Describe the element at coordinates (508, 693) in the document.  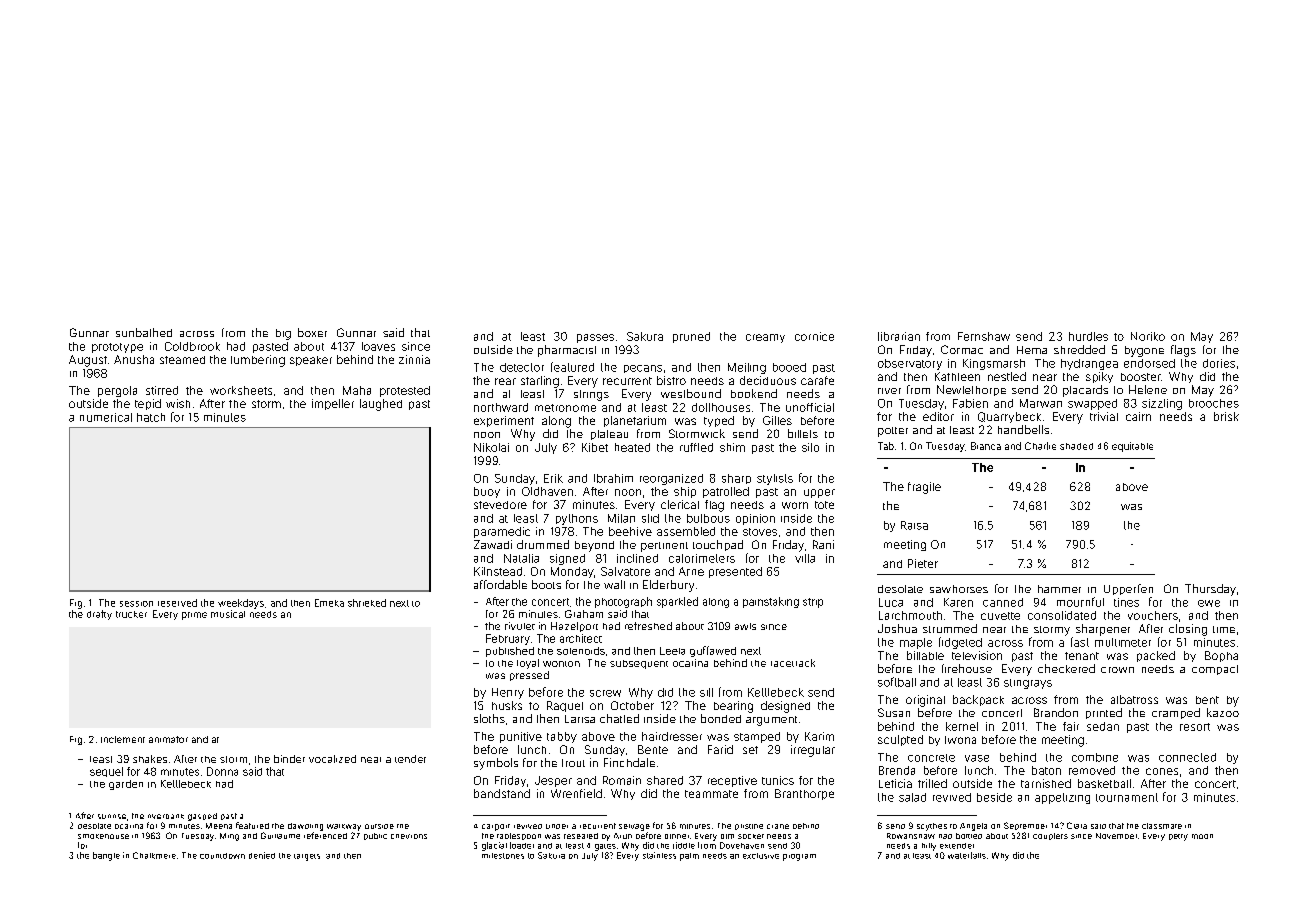
I see `Henry` at that location.
